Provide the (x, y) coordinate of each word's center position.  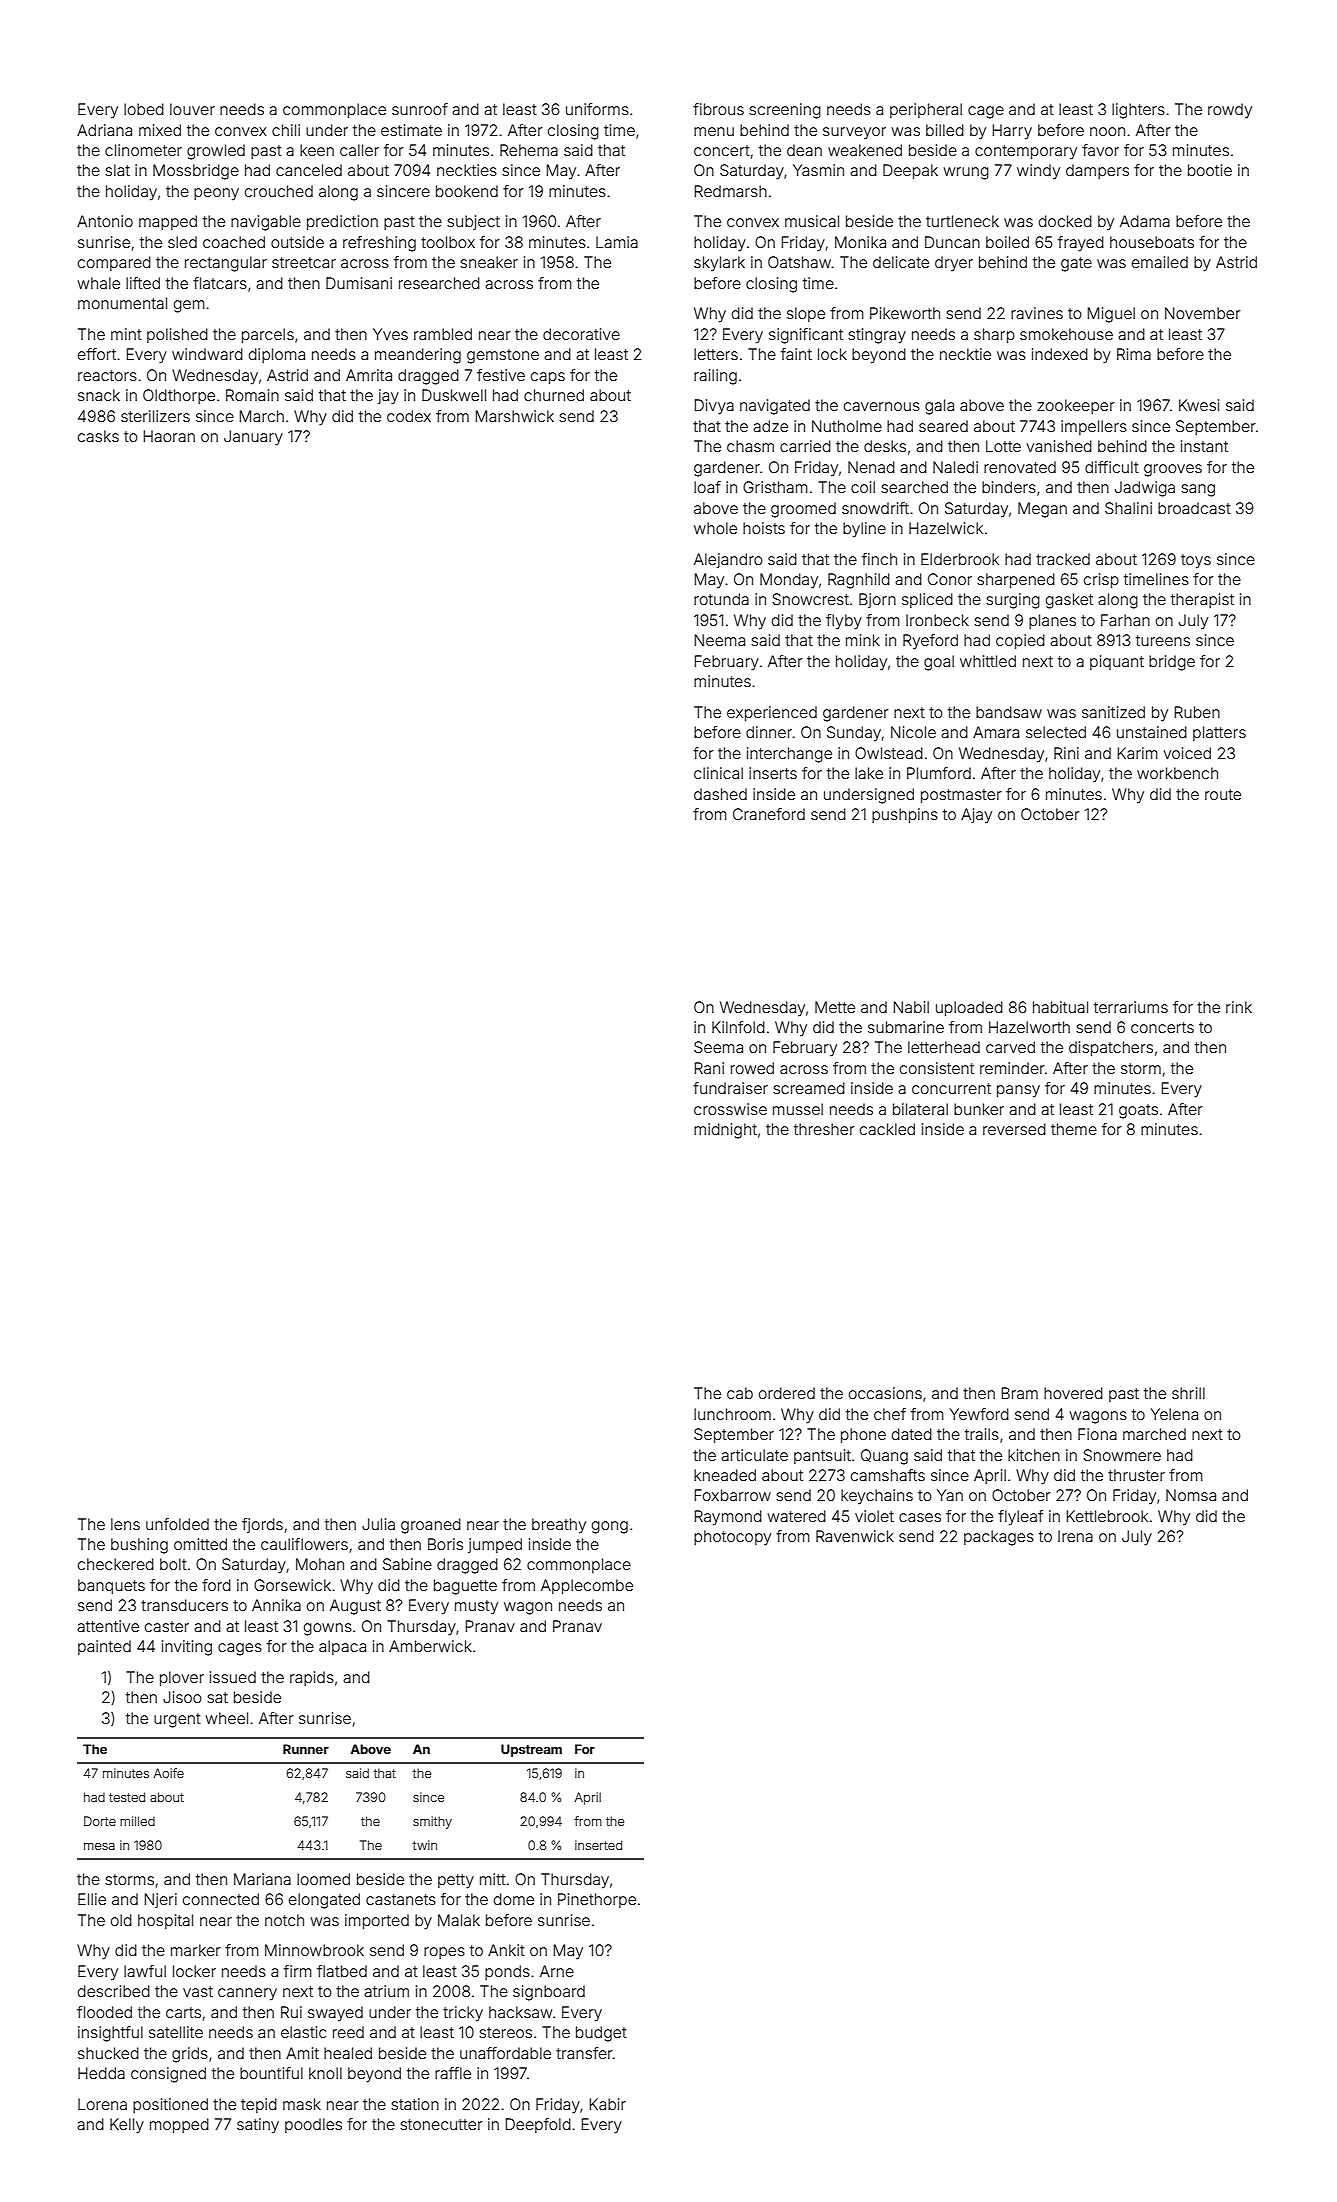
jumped (495, 1545)
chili (286, 130)
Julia (378, 1524)
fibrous (718, 109)
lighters (1138, 111)
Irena (1075, 1536)
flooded (104, 2012)
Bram (1020, 1393)
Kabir (608, 2104)
